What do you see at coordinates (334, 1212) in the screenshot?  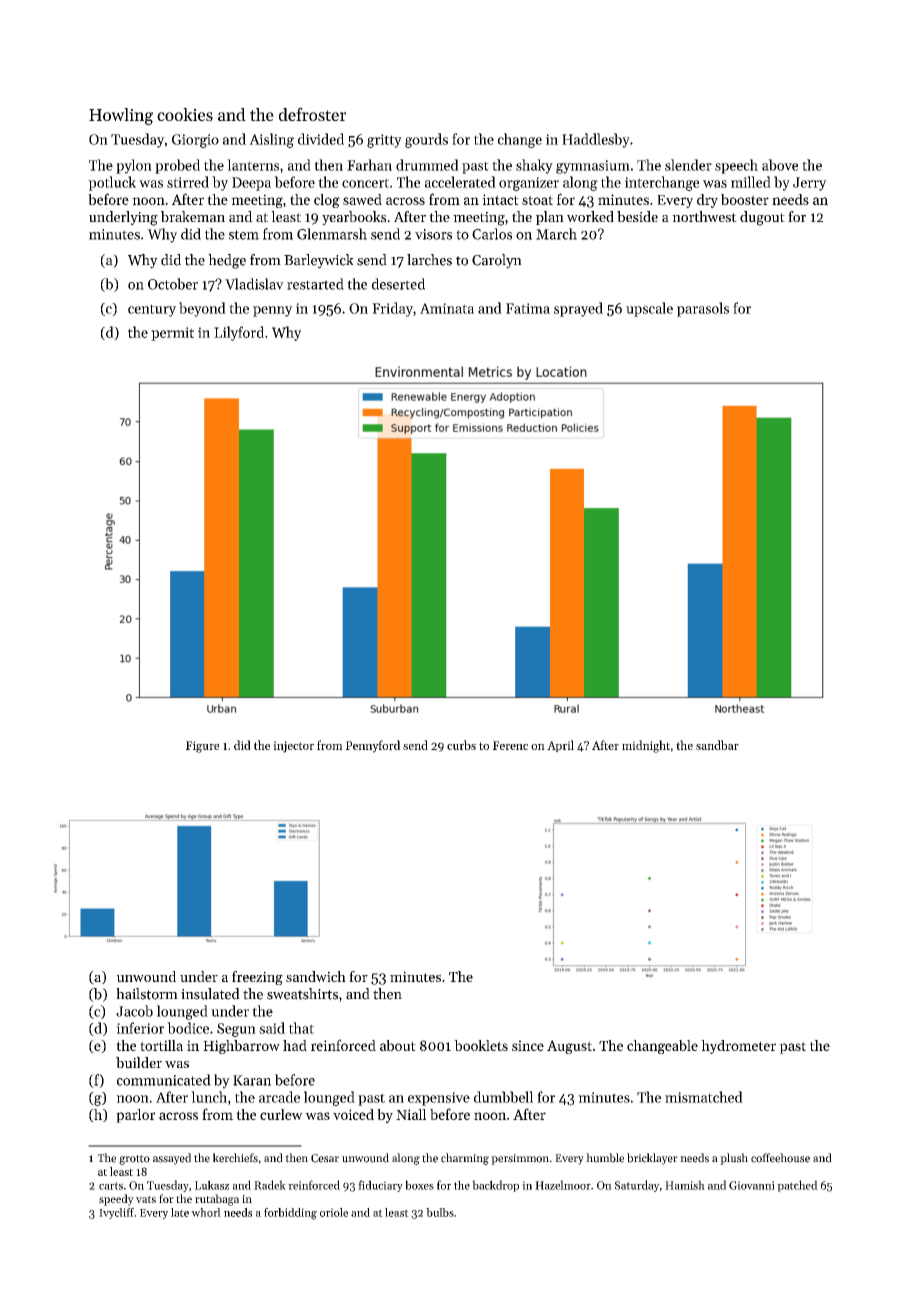 I see `oriole` at bounding box center [334, 1212].
